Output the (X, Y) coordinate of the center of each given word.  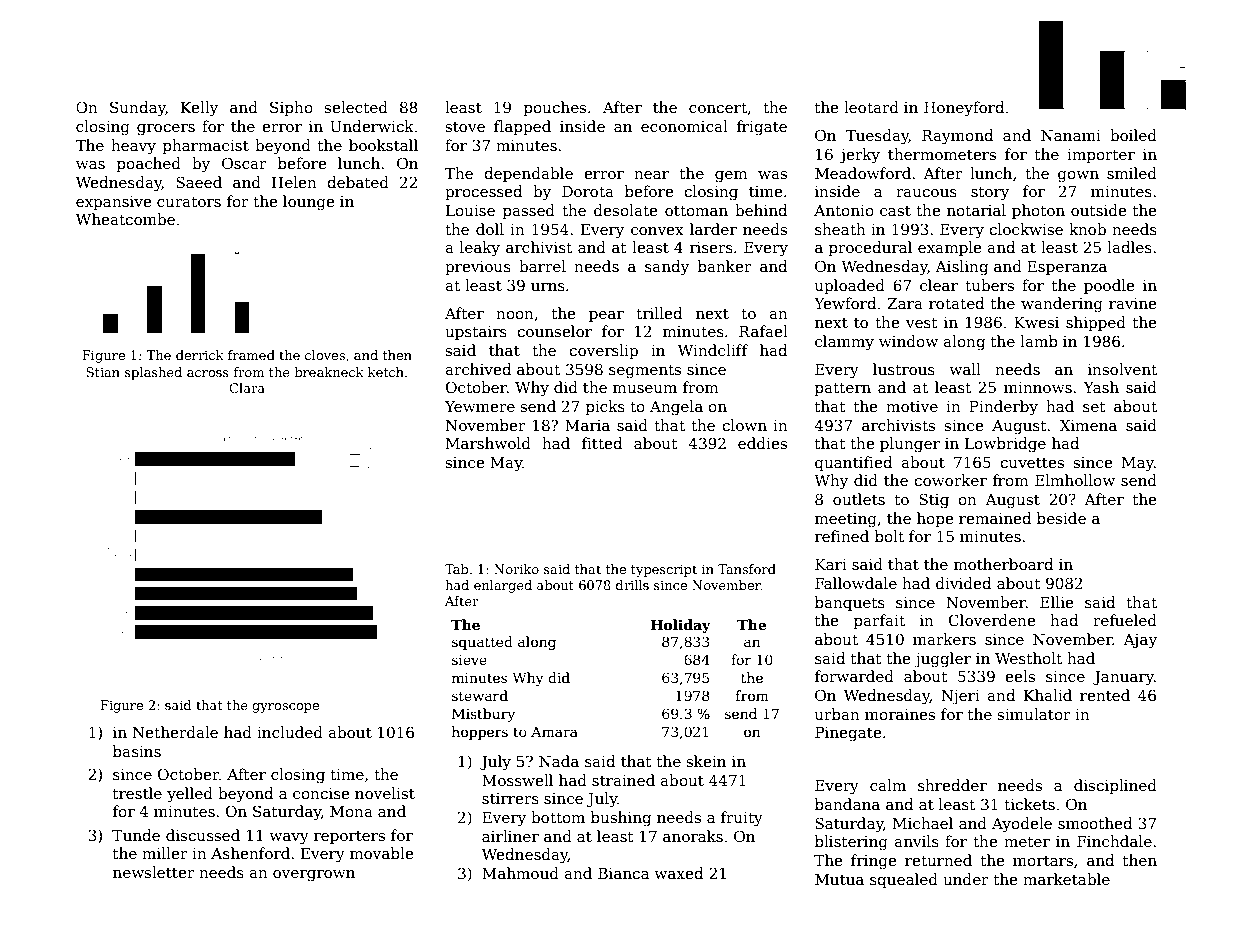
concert (718, 108)
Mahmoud (520, 873)
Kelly (199, 109)
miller (165, 853)
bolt (889, 536)
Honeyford (964, 109)
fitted (602, 443)
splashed (153, 373)
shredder (952, 785)
